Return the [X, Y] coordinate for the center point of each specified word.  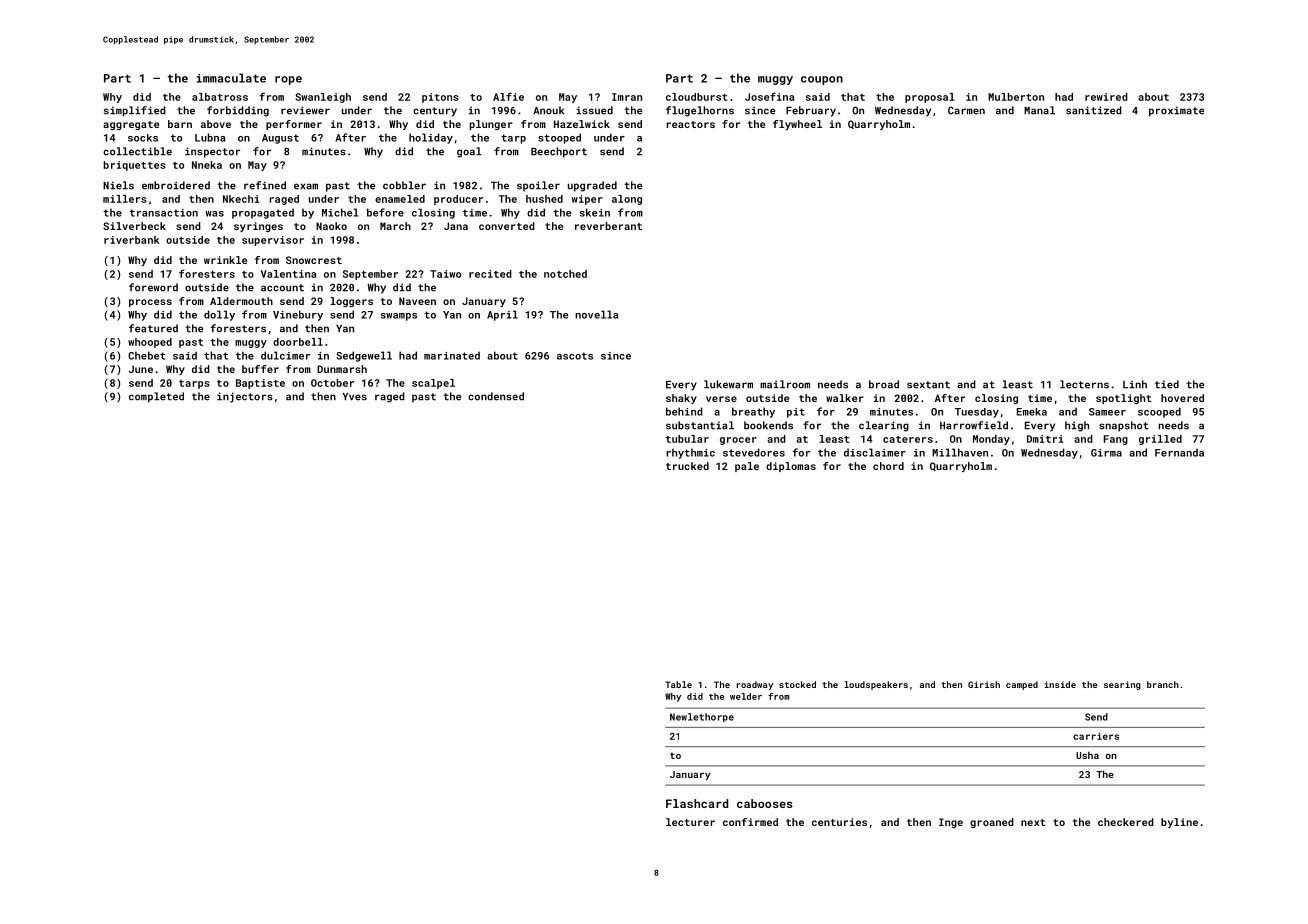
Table [678, 684]
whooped [150, 343]
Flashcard [697, 803]
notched [565, 274]
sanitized [1094, 110]
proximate [1177, 111]
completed [156, 397]
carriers [1096, 736]
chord [888, 466]
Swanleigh [323, 98]
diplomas [791, 467]
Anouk [548, 110]
